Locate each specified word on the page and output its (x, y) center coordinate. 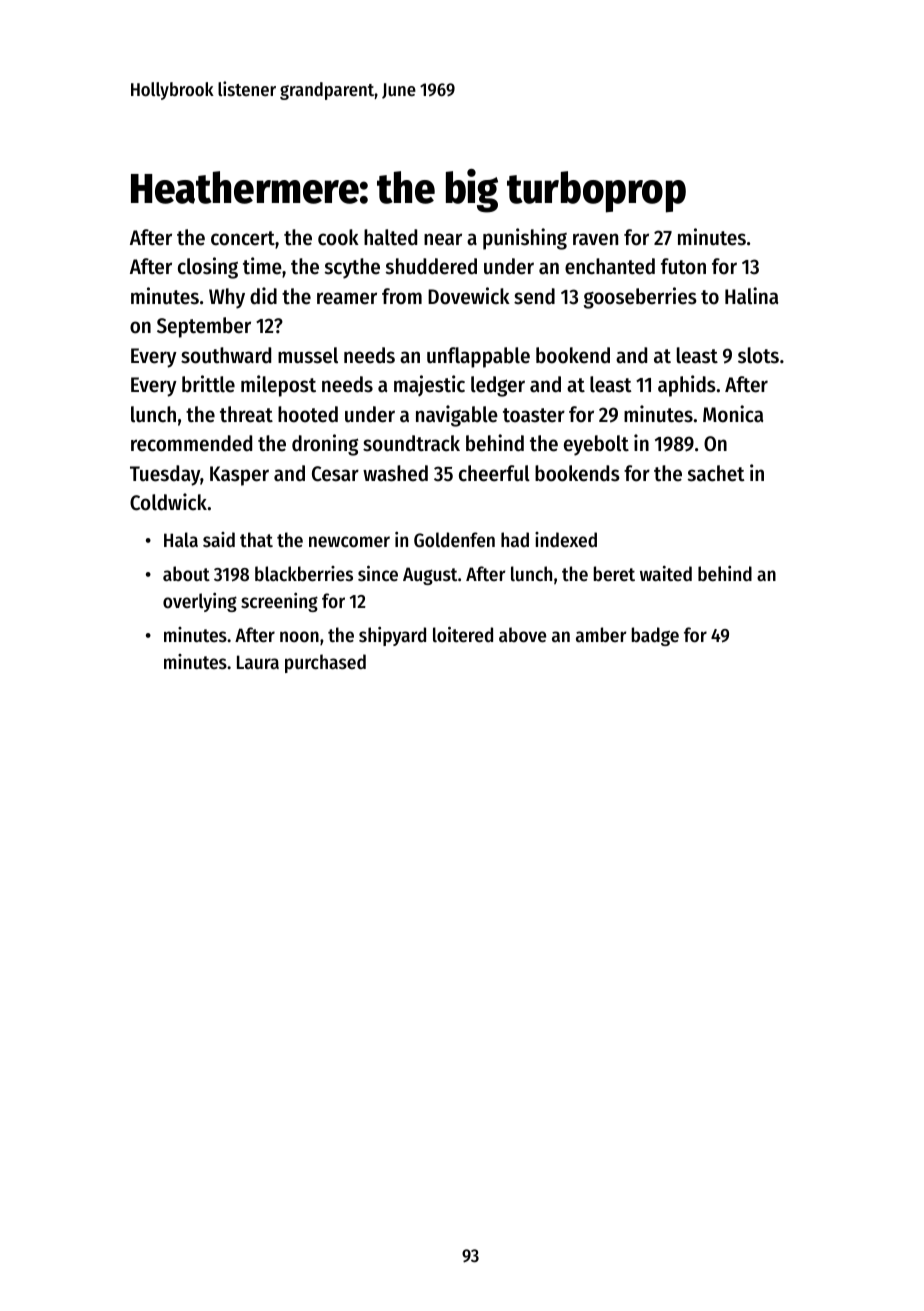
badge (655, 636)
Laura (258, 662)
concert (243, 238)
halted (390, 237)
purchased (325, 663)
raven (595, 239)
